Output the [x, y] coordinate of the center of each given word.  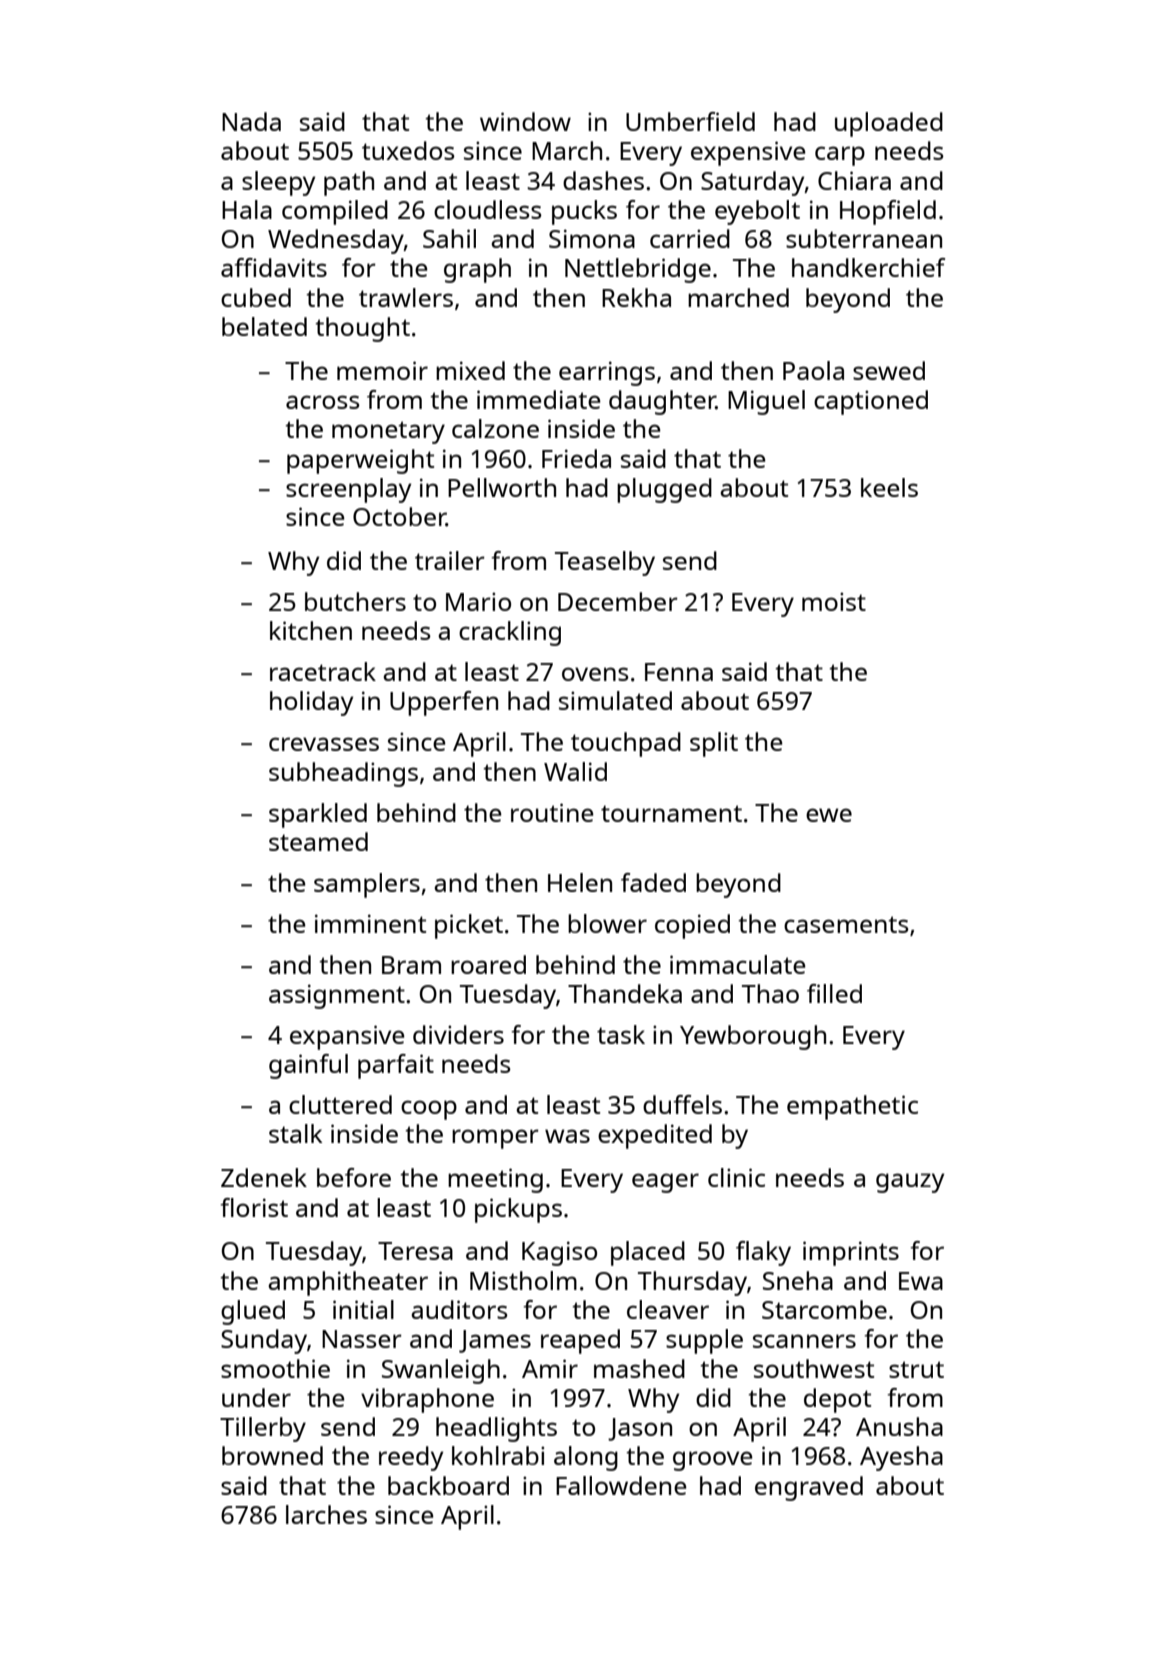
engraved [809, 1488]
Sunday [264, 1341]
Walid [575, 771]
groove [712, 1461]
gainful [308, 1066]
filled [834, 993]
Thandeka [625, 993]
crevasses [324, 744]
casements [846, 924]
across [323, 402]
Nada [251, 121]
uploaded [889, 124]
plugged [664, 490]
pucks [584, 212]
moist [834, 601]
